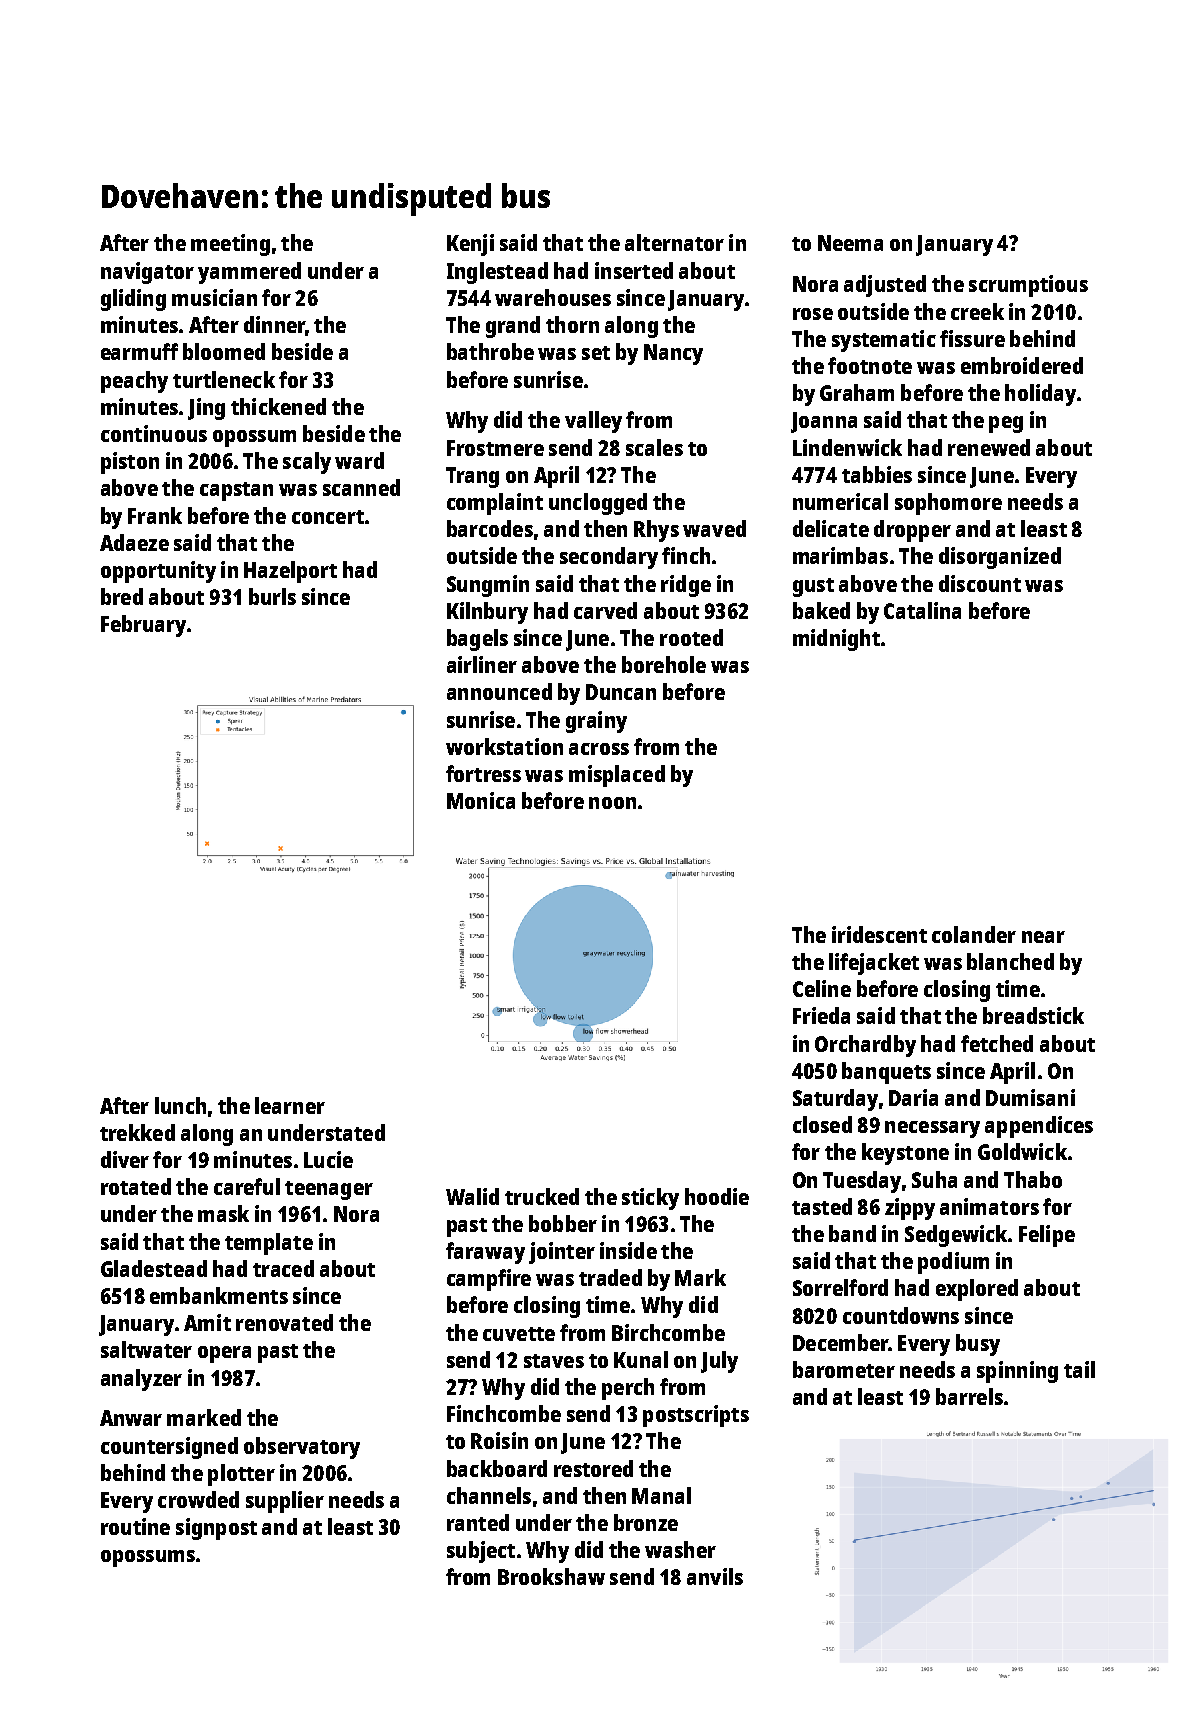 The image size is (1196, 1732). I want to click on anvils, so click(715, 1576).
